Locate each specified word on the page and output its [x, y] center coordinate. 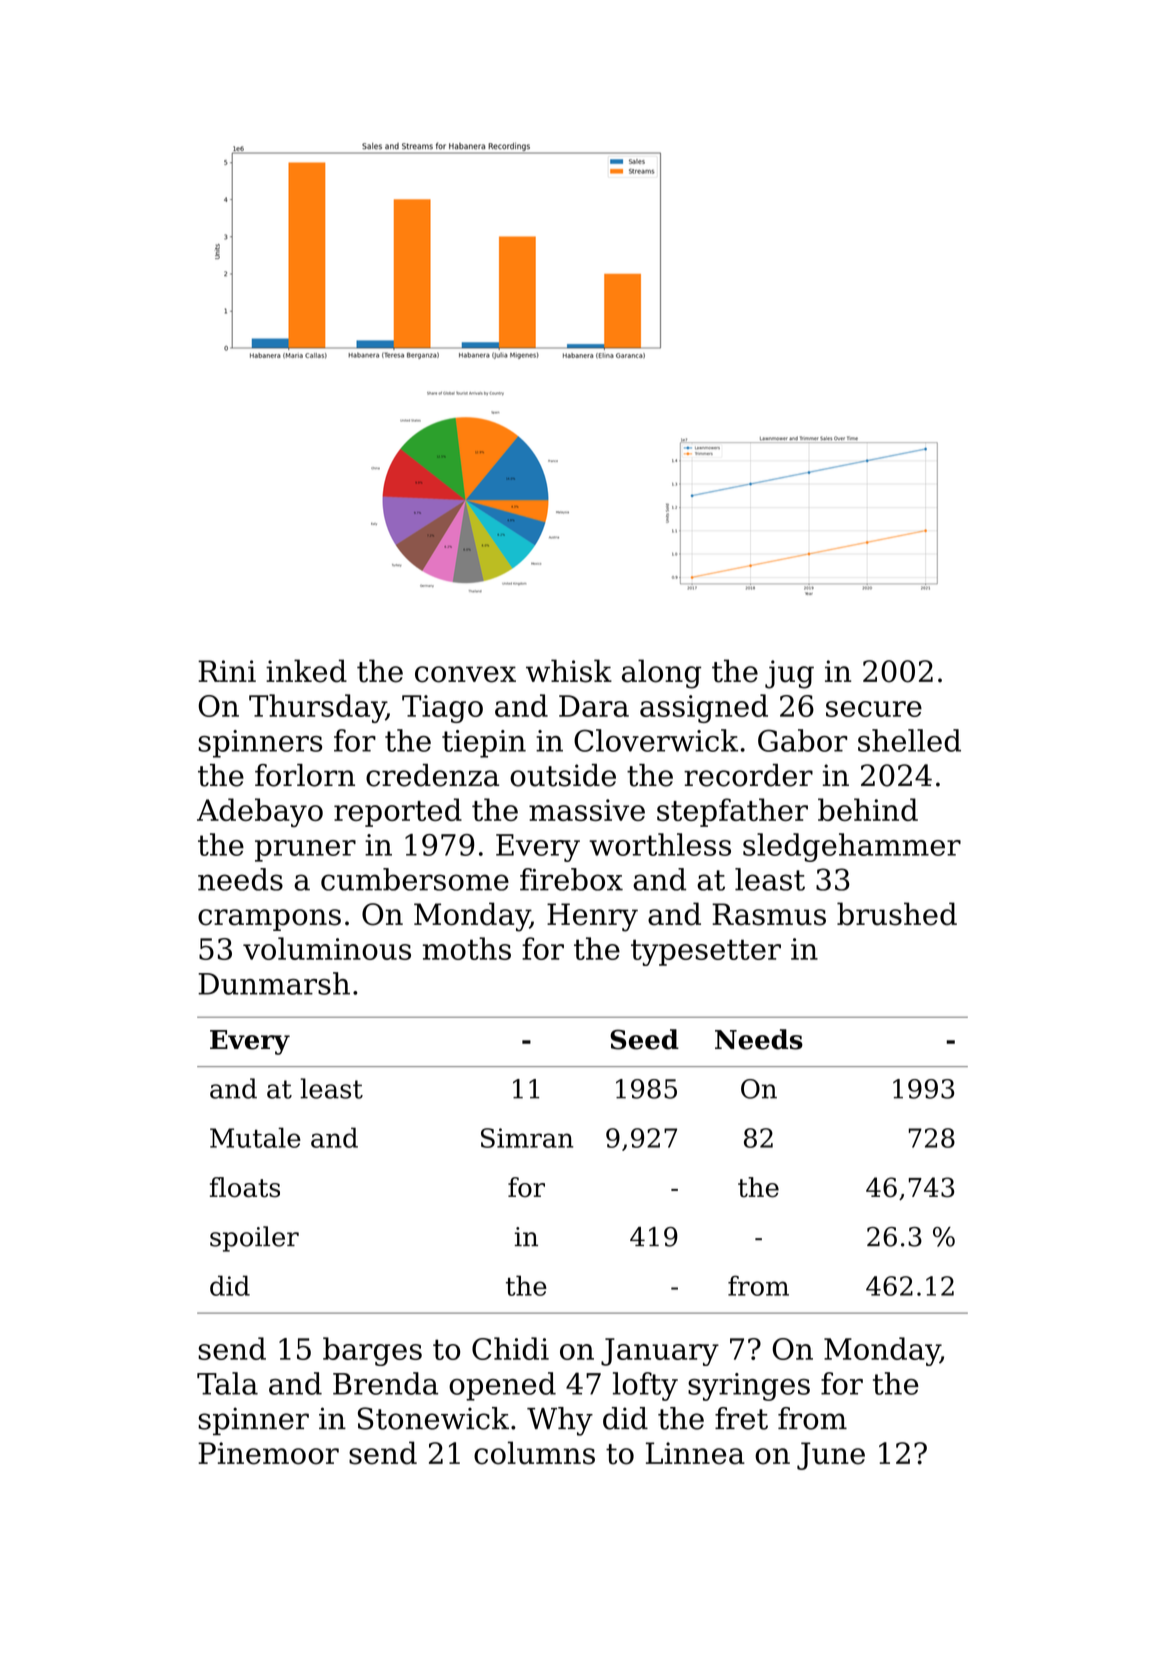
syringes [749, 1387]
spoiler [254, 1239]
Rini [227, 671]
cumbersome [415, 879]
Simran [527, 1138]
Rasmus [769, 914]
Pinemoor [268, 1453]
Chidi [510, 1348]
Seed [644, 1039]
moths [467, 948]
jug [789, 674]
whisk [569, 671]
